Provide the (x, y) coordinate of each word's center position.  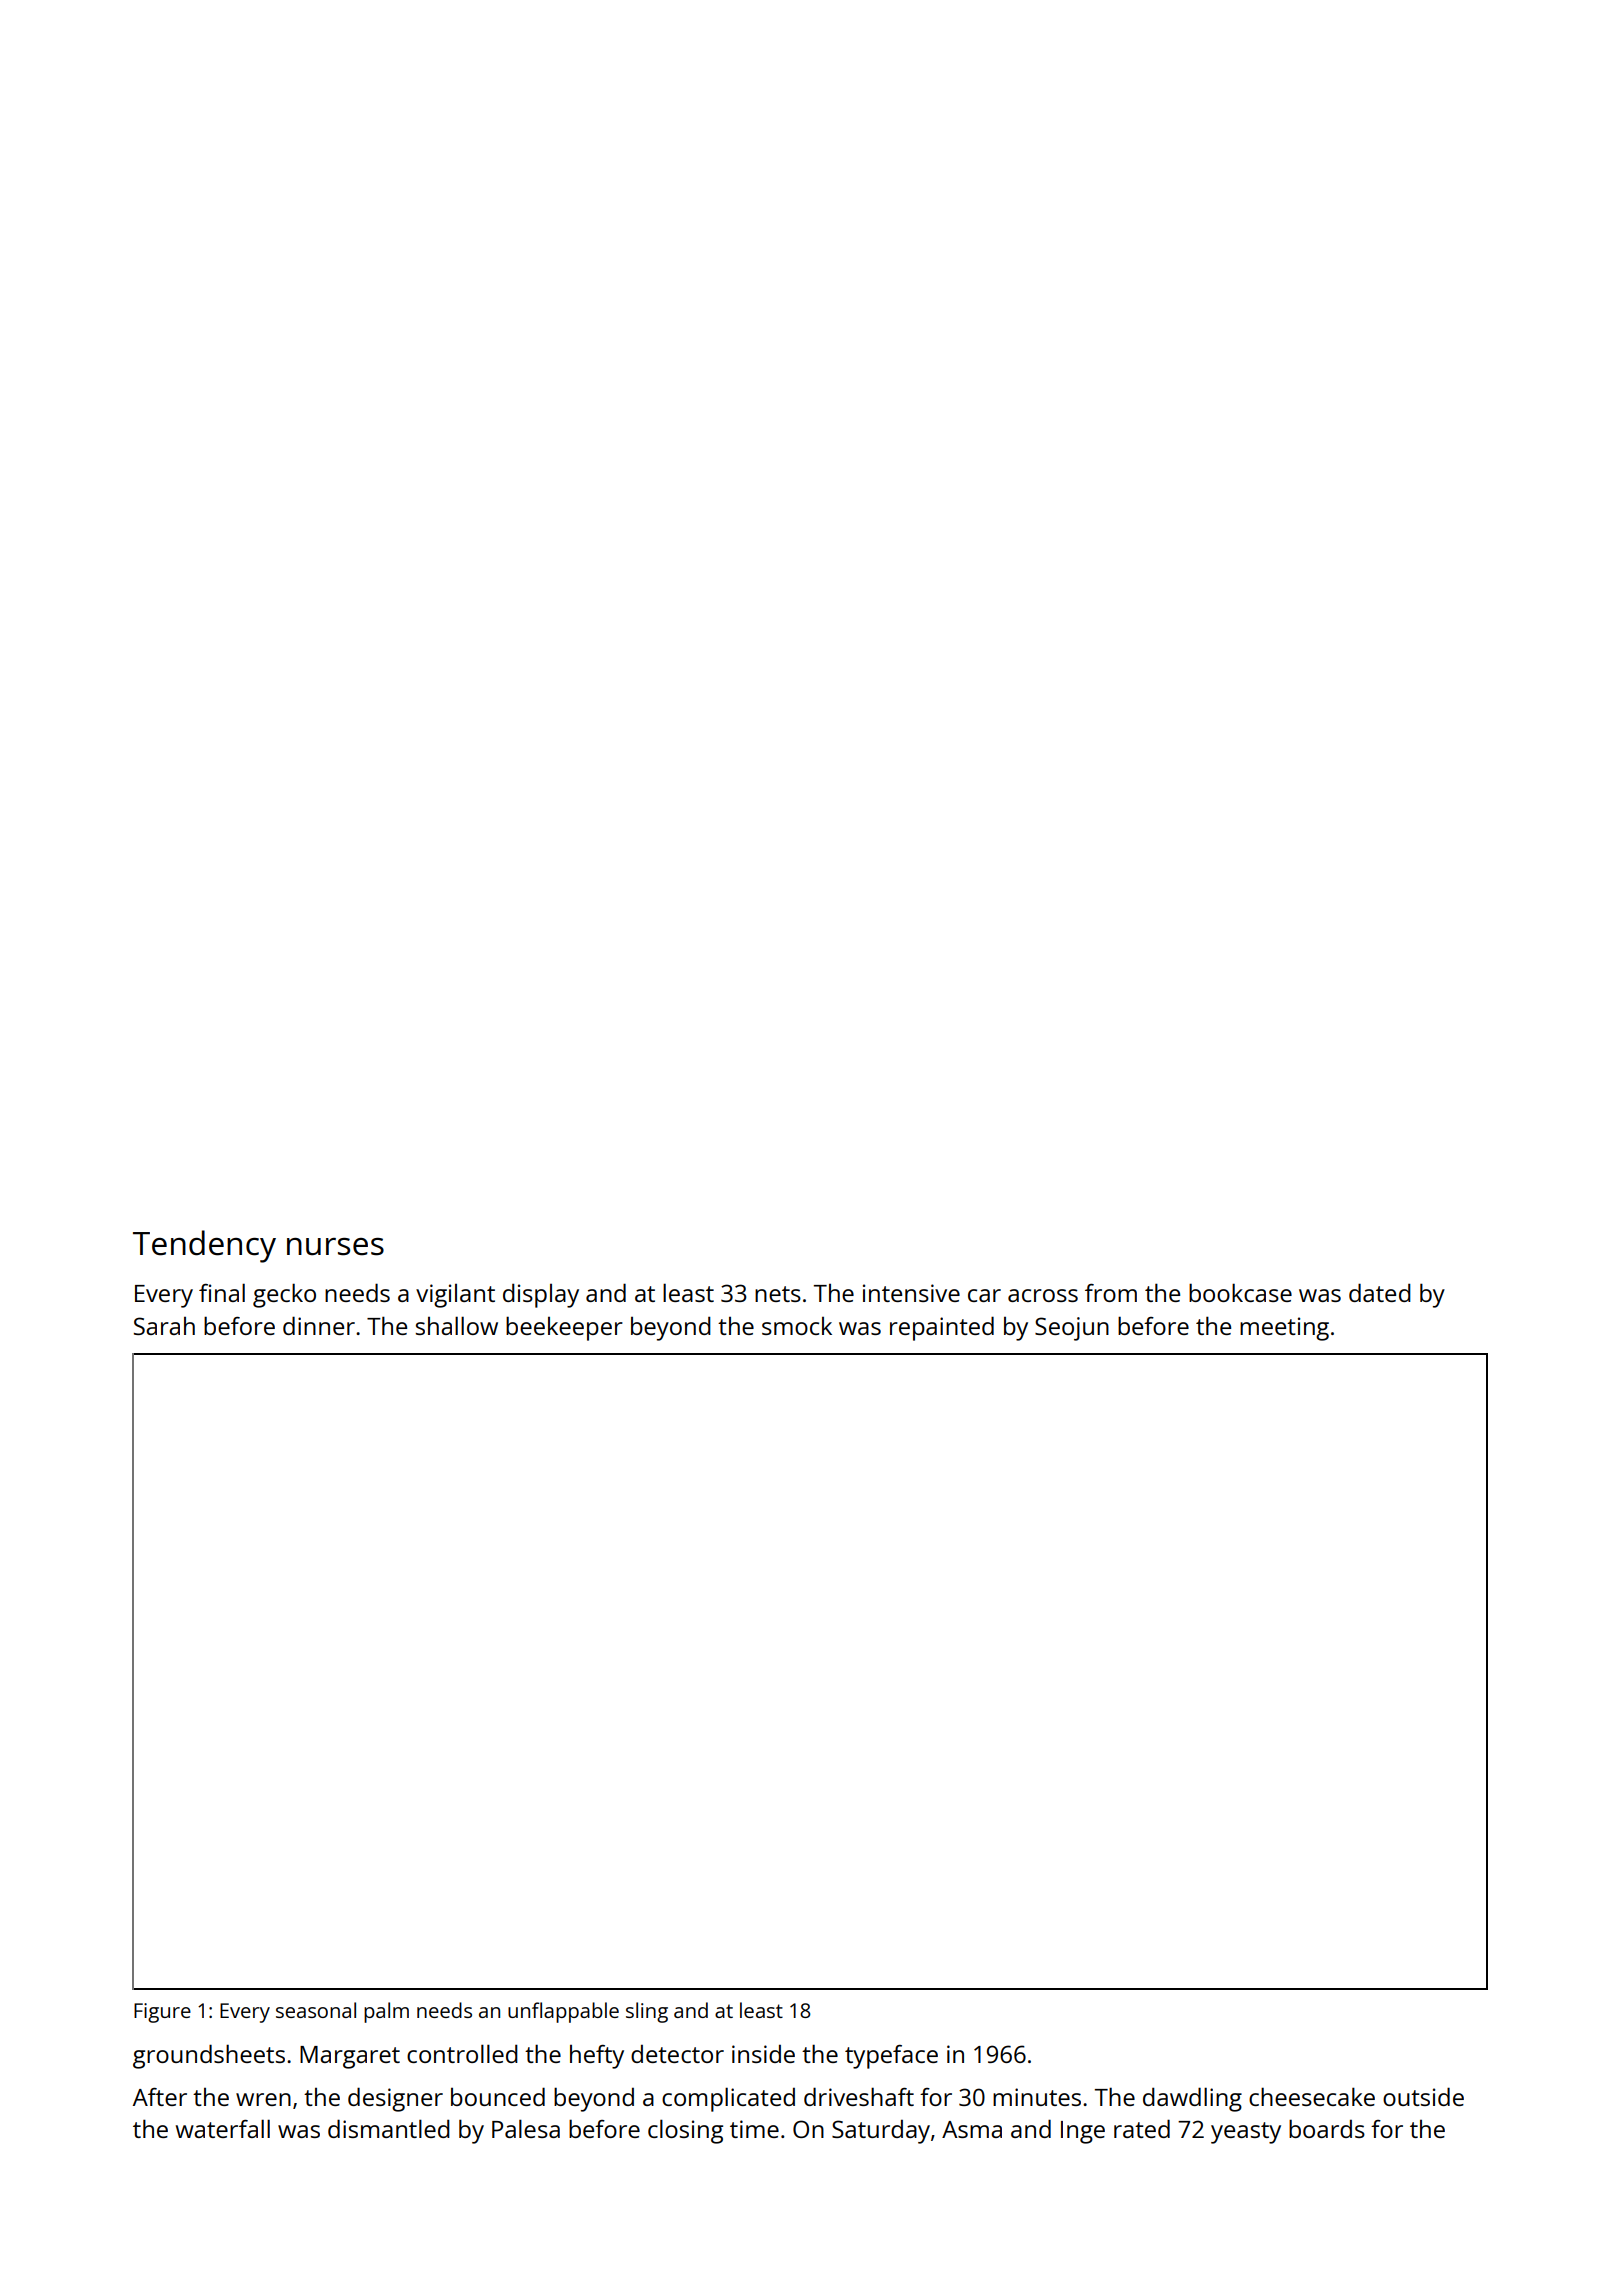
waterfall (223, 2128)
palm (386, 2012)
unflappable (563, 2012)
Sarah (164, 1326)
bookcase (1240, 1292)
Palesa (526, 2128)
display (541, 1295)
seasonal (316, 2010)
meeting (1284, 1329)
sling (647, 2012)
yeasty (1246, 2133)
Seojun (1072, 1329)
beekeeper (564, 1328)
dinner (319, 1325)
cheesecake (1312, 2096)
